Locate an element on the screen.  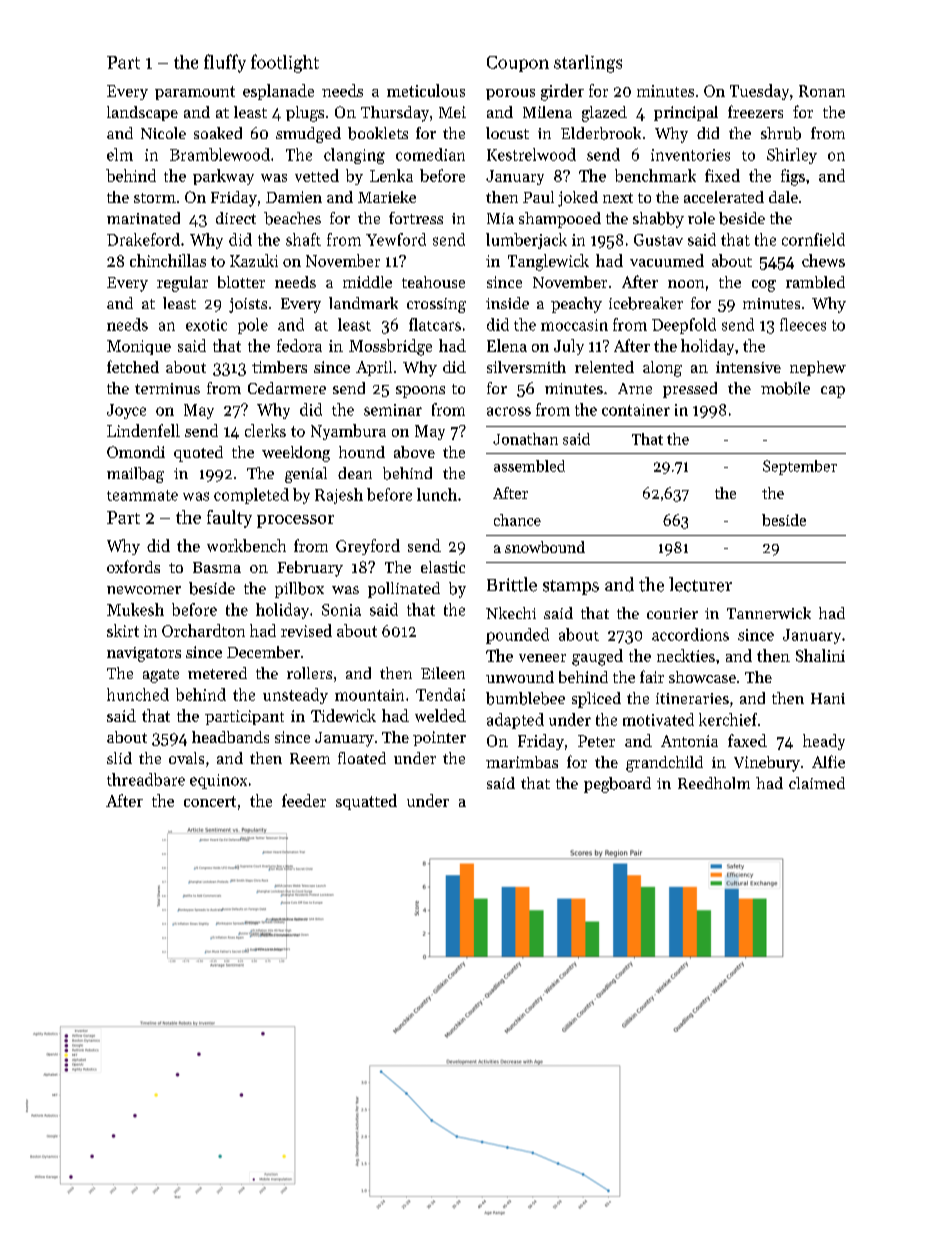
freezers is located at coordinates (755, 111).
